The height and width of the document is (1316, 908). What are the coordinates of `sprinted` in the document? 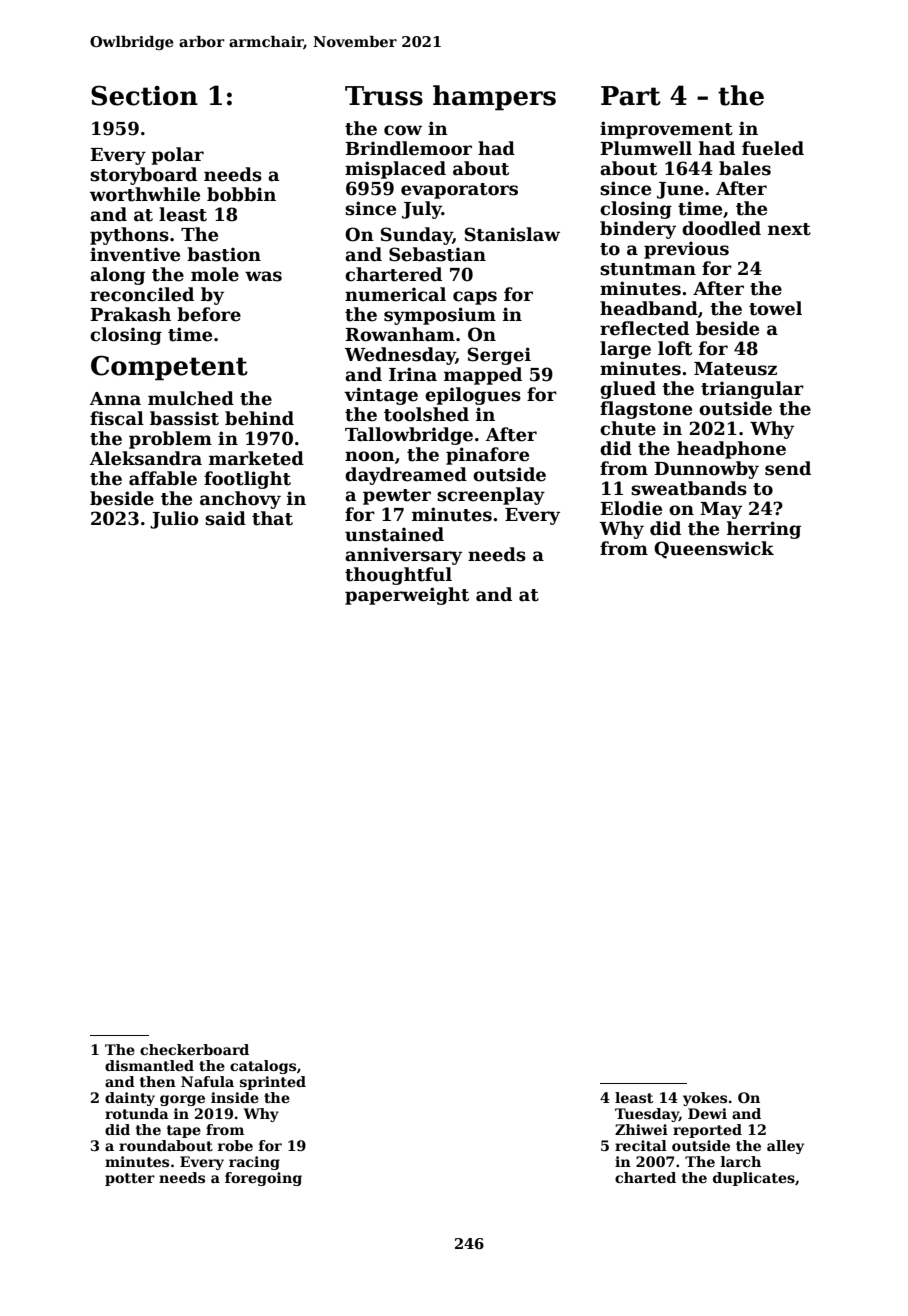 It's located at (273, 1083).
